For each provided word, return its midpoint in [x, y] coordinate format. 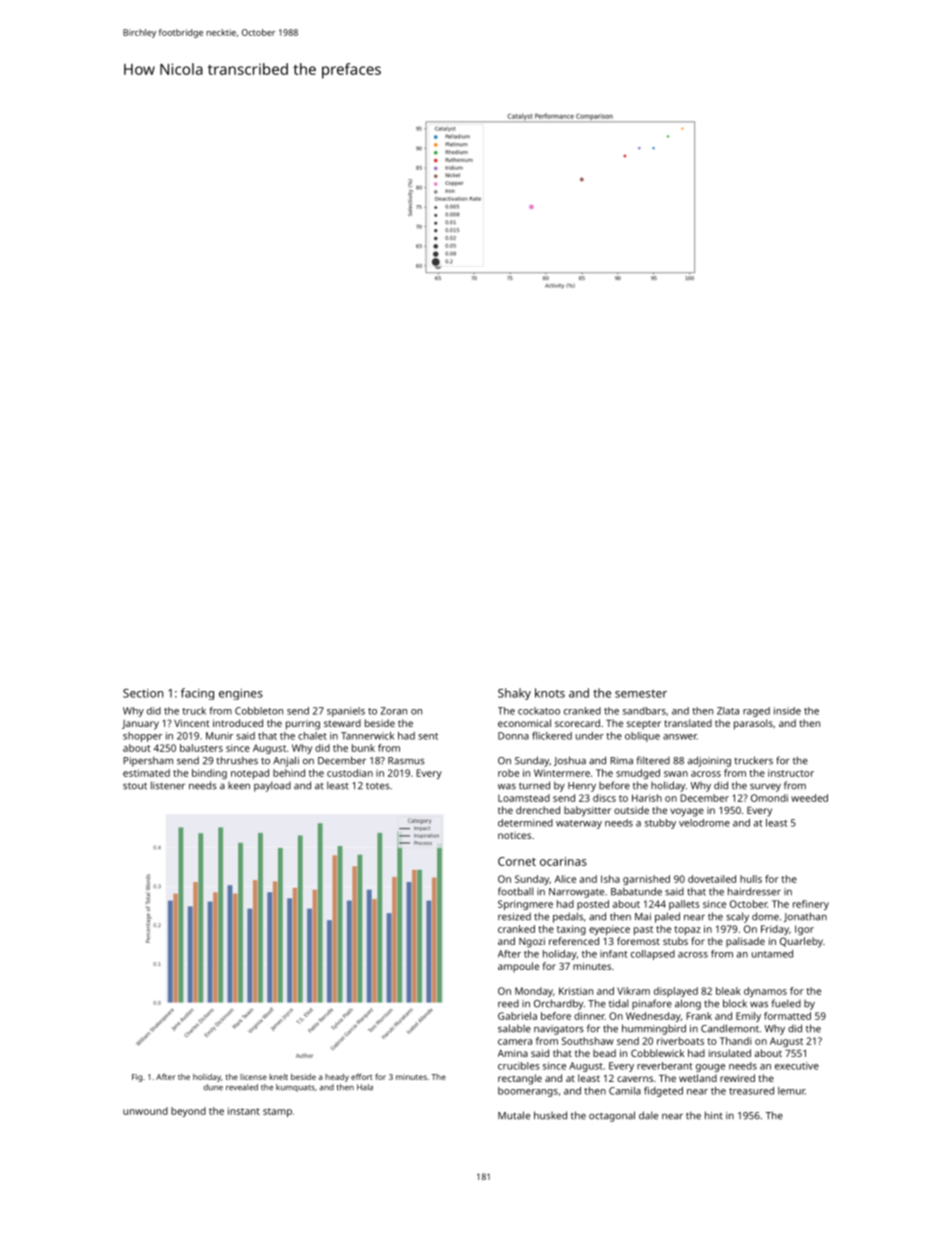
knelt [278, 1077]
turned [534, 785]
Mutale [514, 1115]
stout [135, 786]
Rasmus [406, 761]
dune [213, 1087]
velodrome [704, 823]
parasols [753, 724]
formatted [787, 1016]
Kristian [576, 991]
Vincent [192, 723]
